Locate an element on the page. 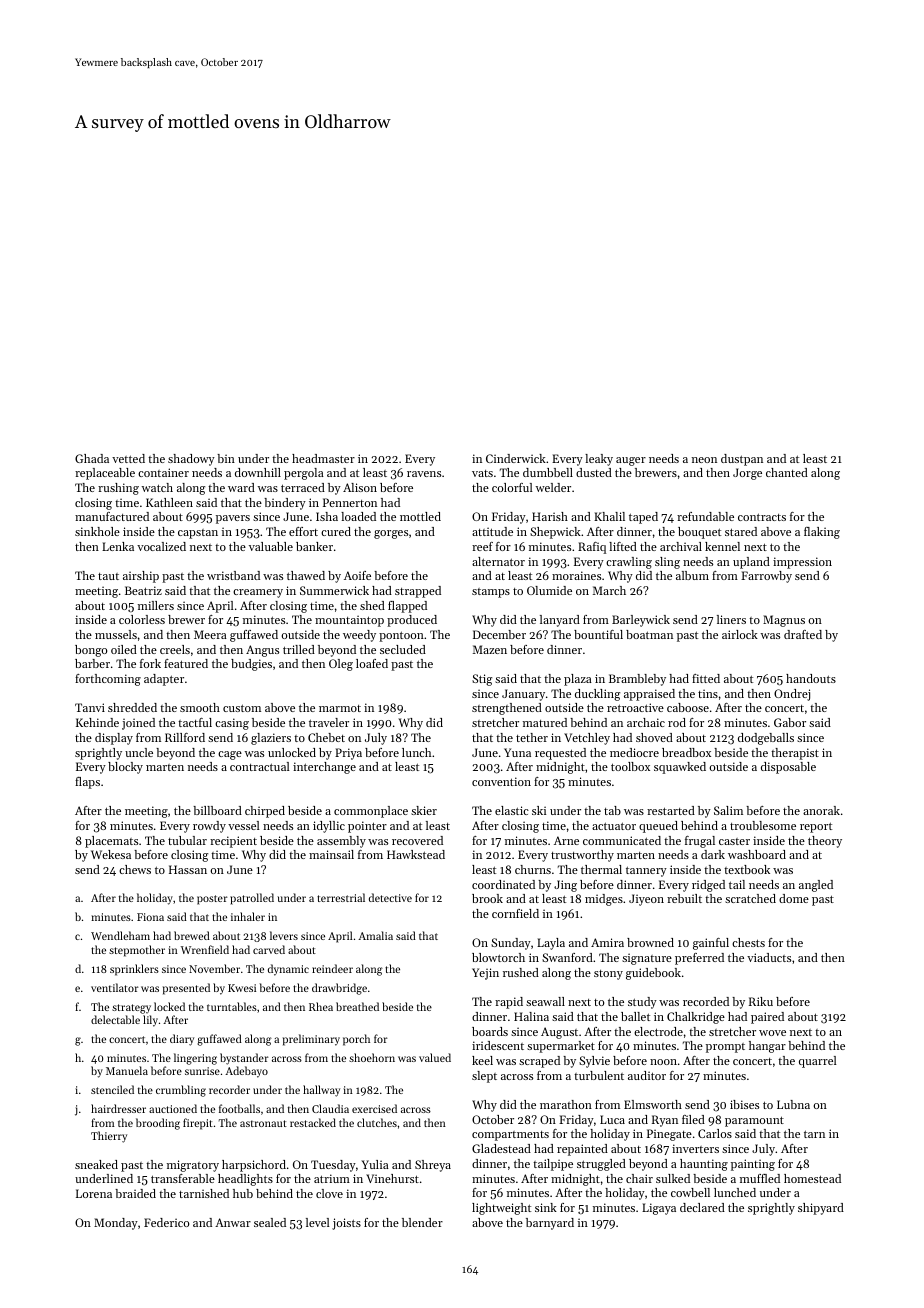  anorak is located at coordinates (821, 810).
